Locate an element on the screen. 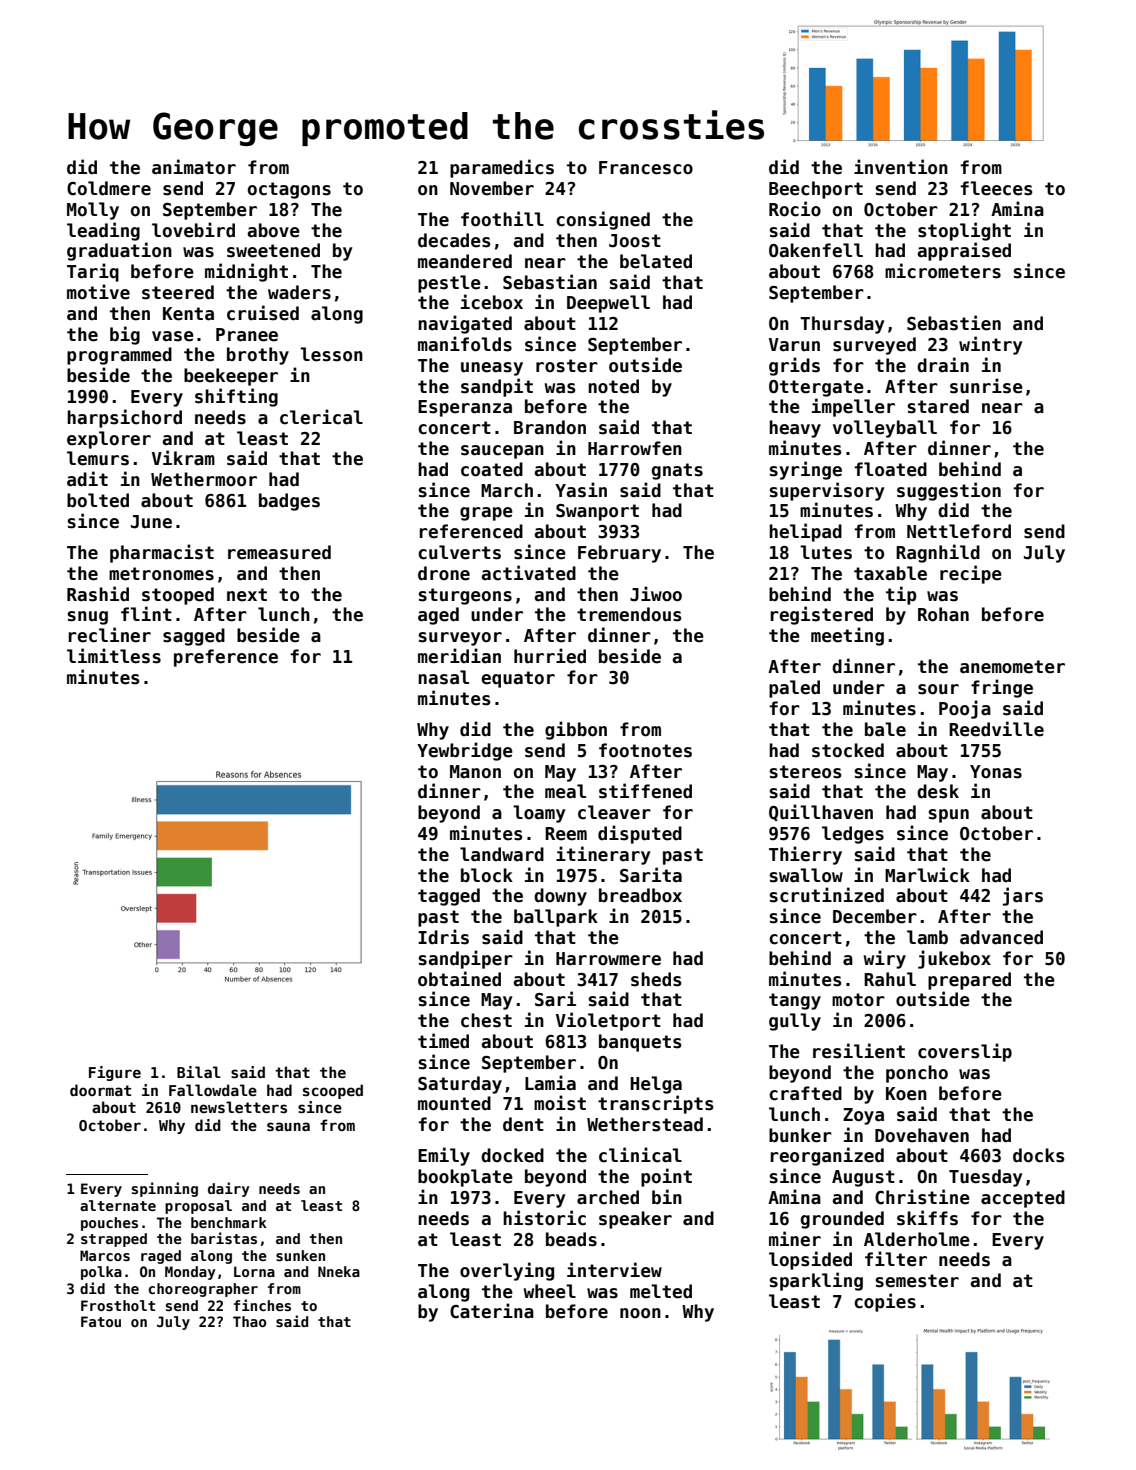 Image resolution: width=1136 pixels, height=1470 pixels. big is located at coordinates (125, 335).
